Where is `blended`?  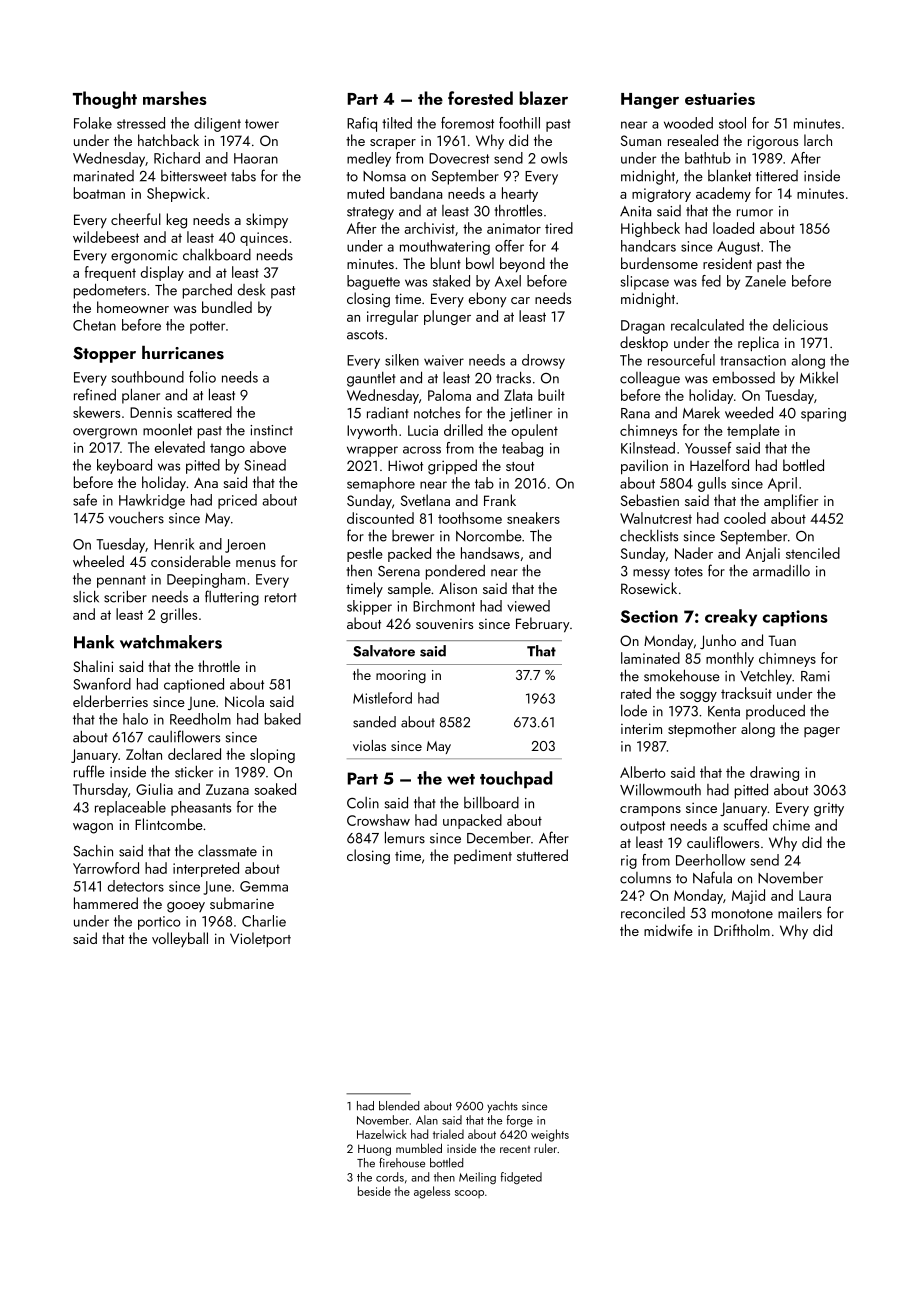
blended is located at coordinates (399, 1106).
